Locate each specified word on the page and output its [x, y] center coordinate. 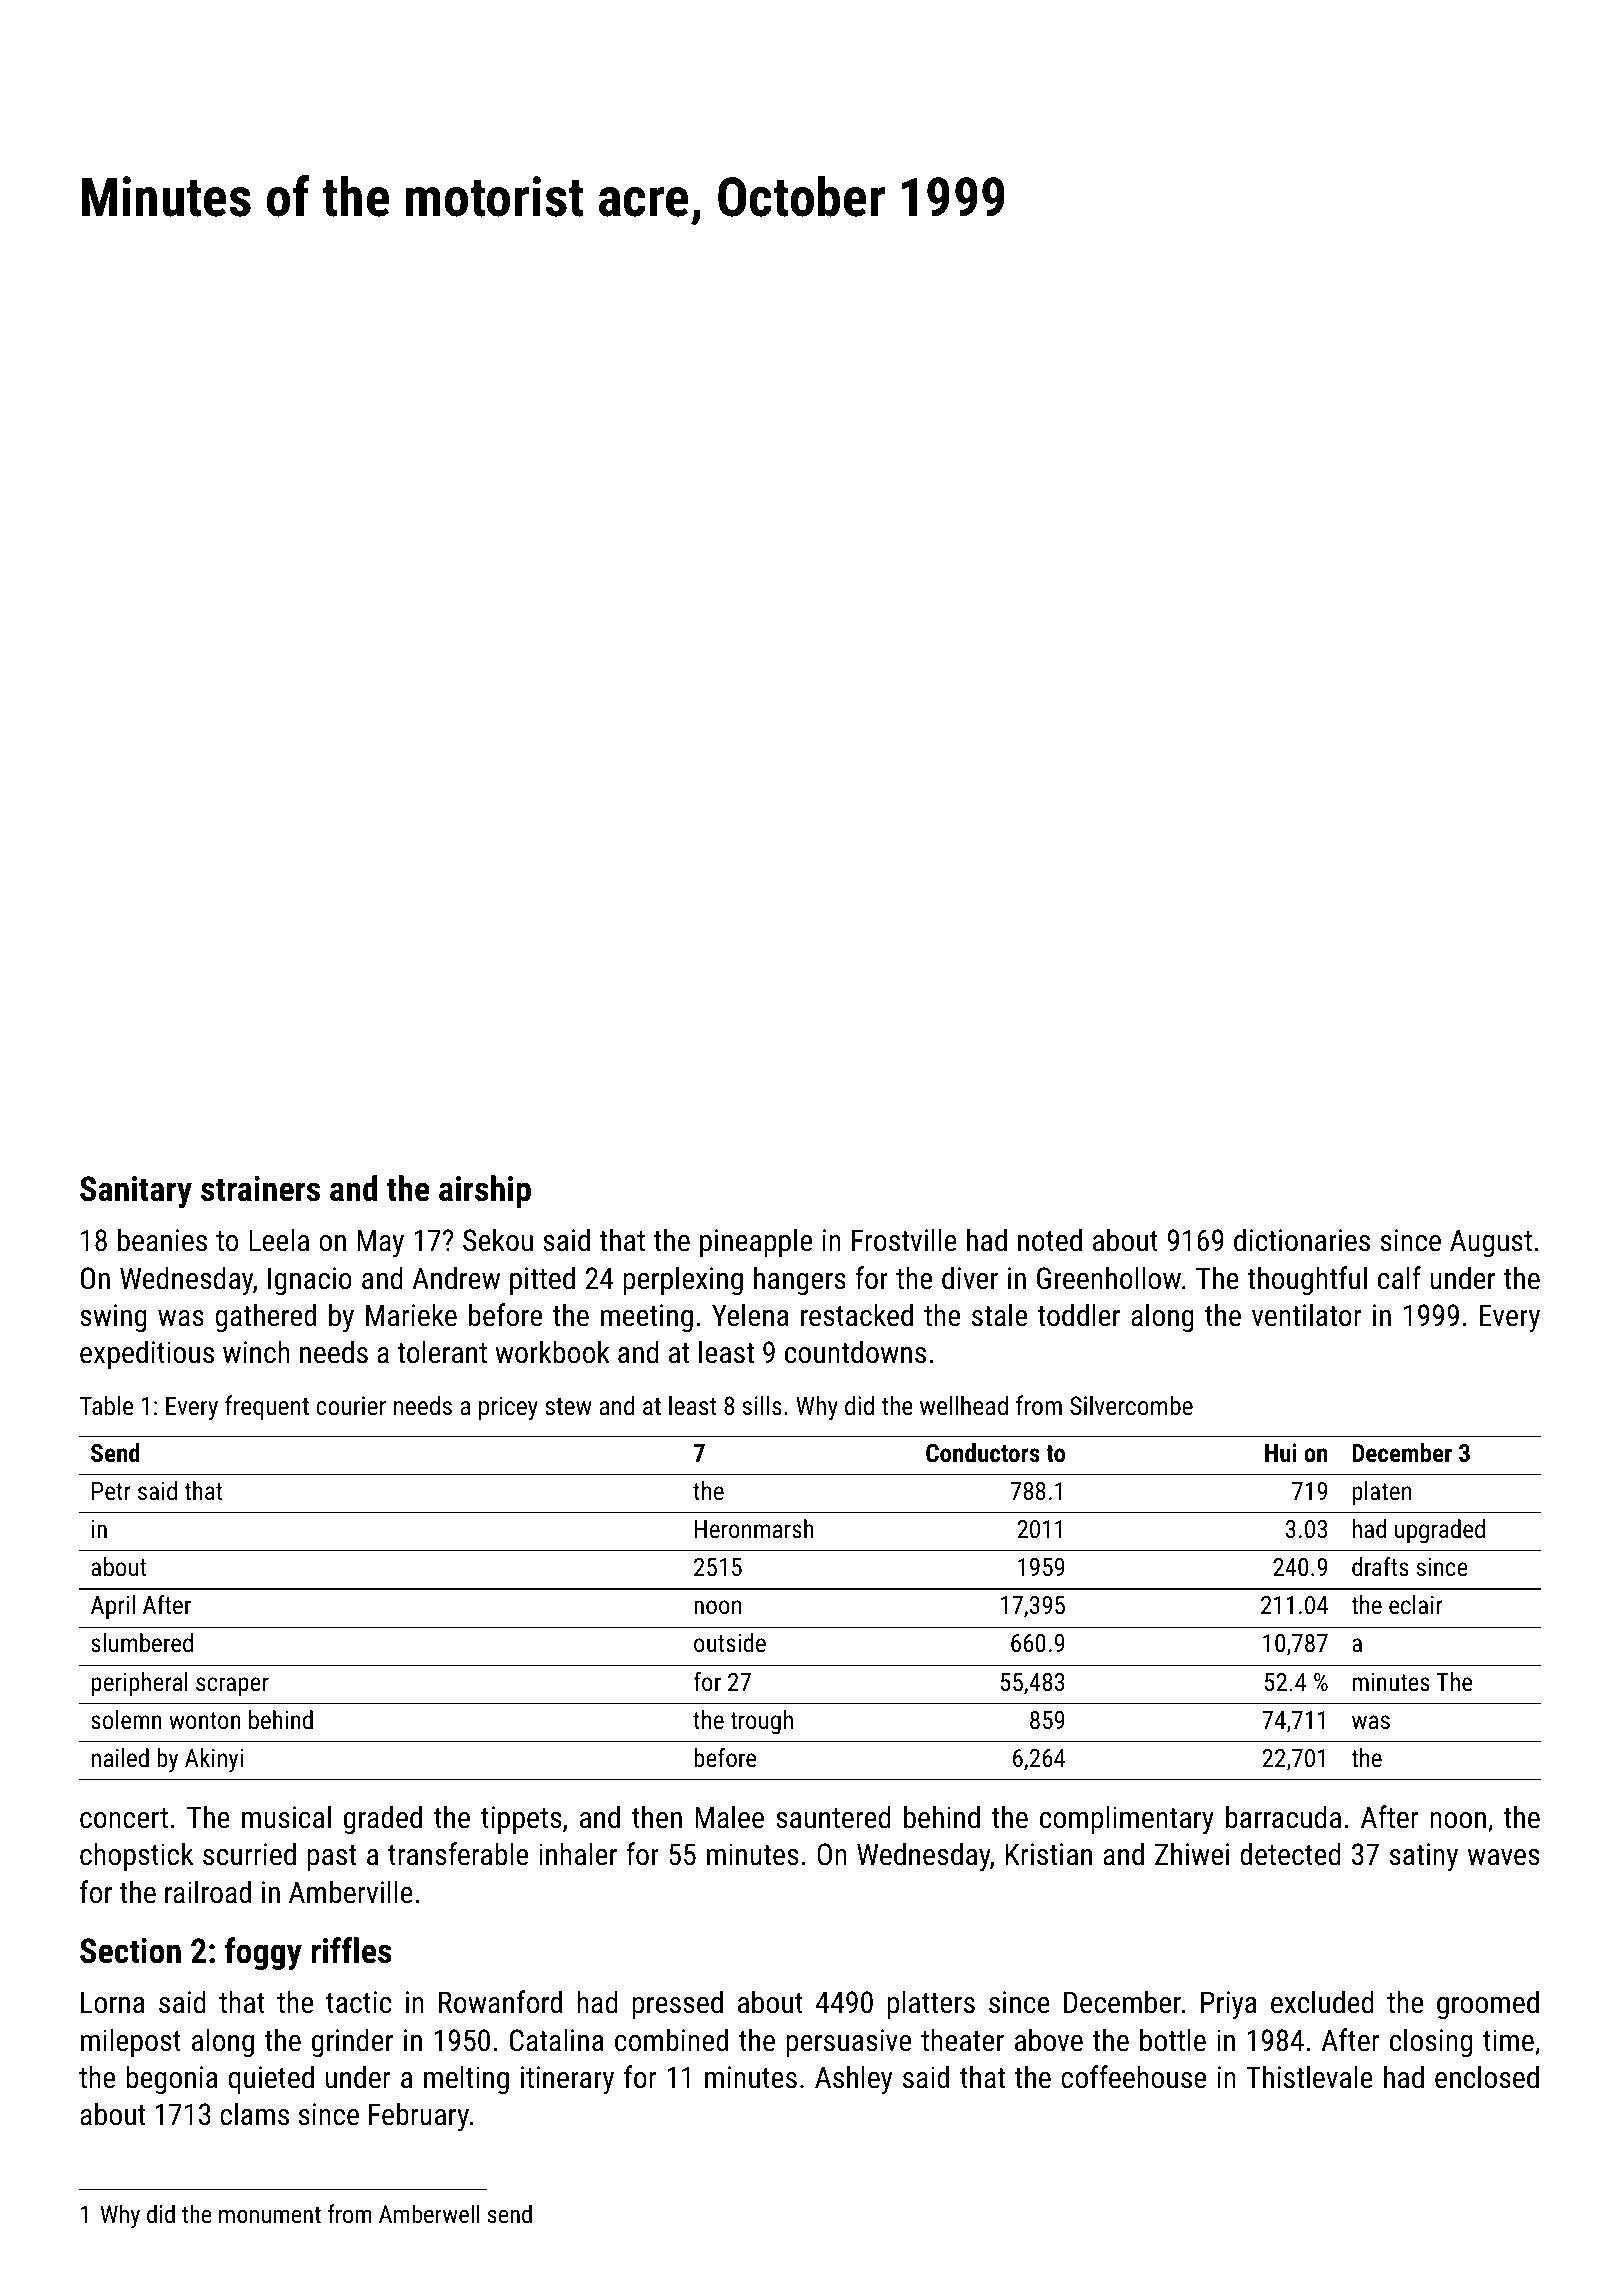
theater [962, 2040]
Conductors [983, 1452]
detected [1290, 1854]
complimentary [1127, 1820]
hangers [800, 1280]
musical [286, 1817]
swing [113, 1318]
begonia [172, 2079]
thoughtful [1307, 1280]
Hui [1281, 1452]
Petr [111, 1491]
